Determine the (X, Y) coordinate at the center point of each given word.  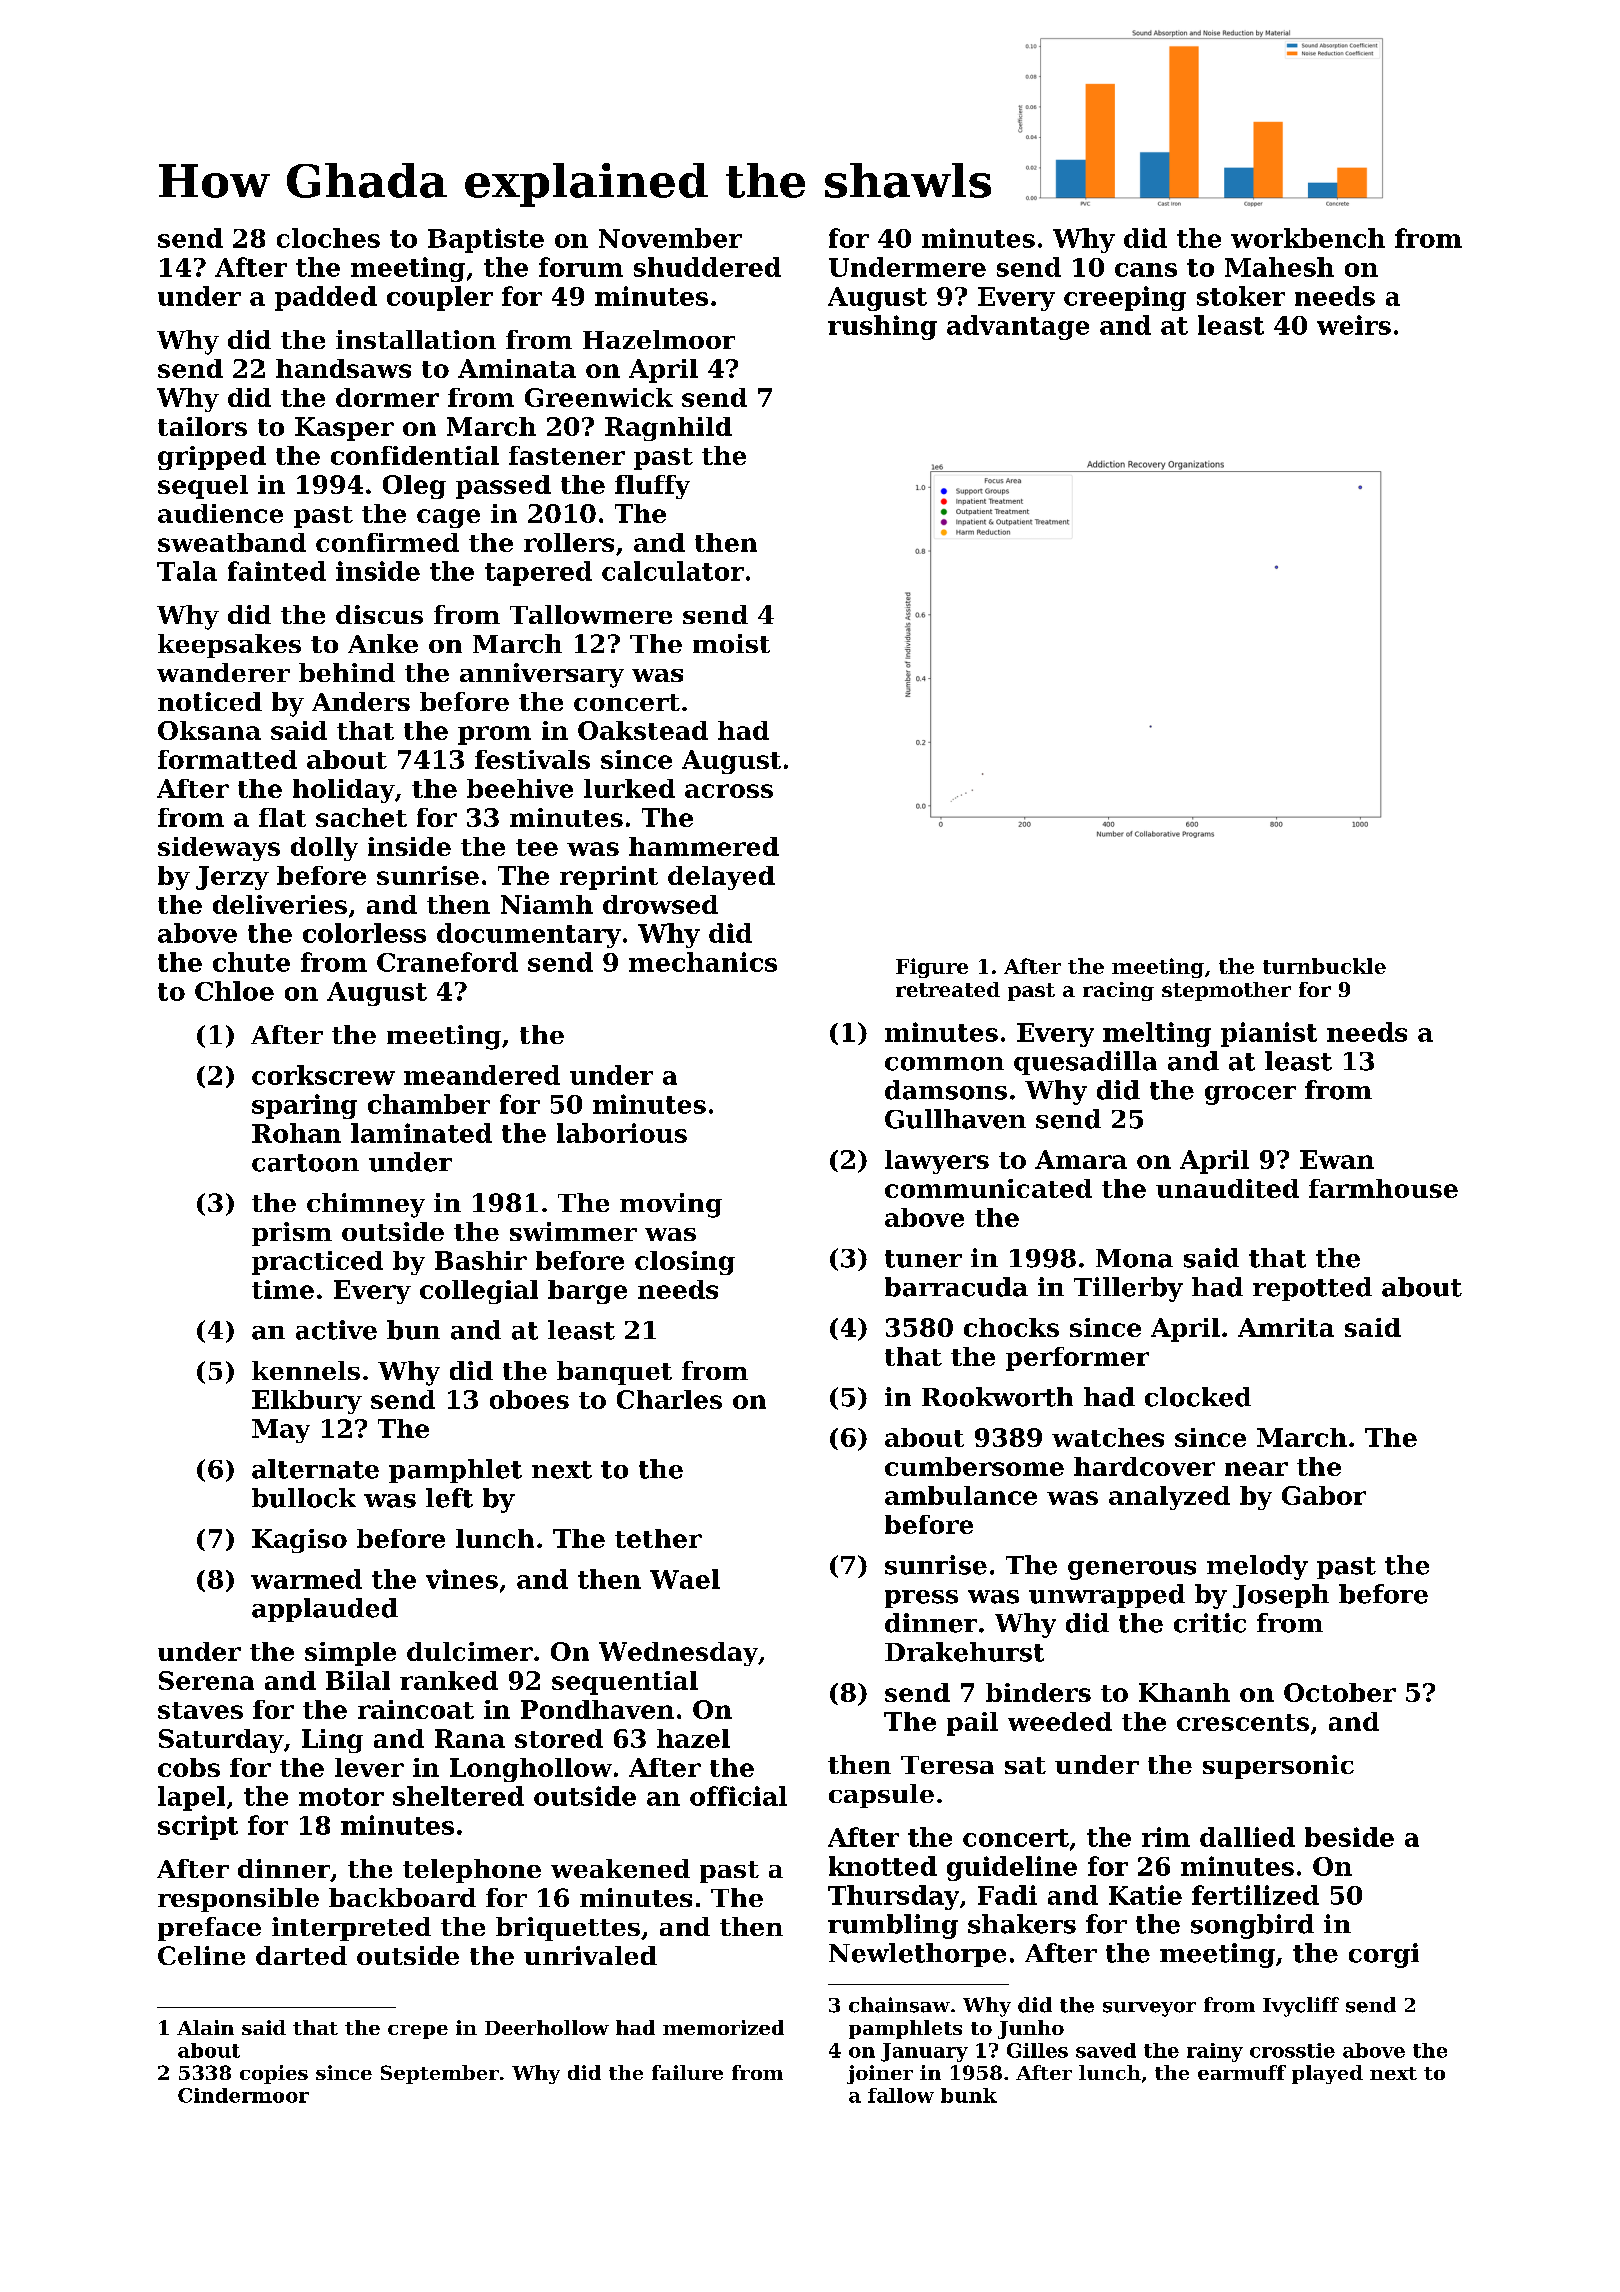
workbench (1308, 238)
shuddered (707, 267)
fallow (901, 2095)
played (1327, 2074)
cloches (328, 238)
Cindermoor (243, 2095)
